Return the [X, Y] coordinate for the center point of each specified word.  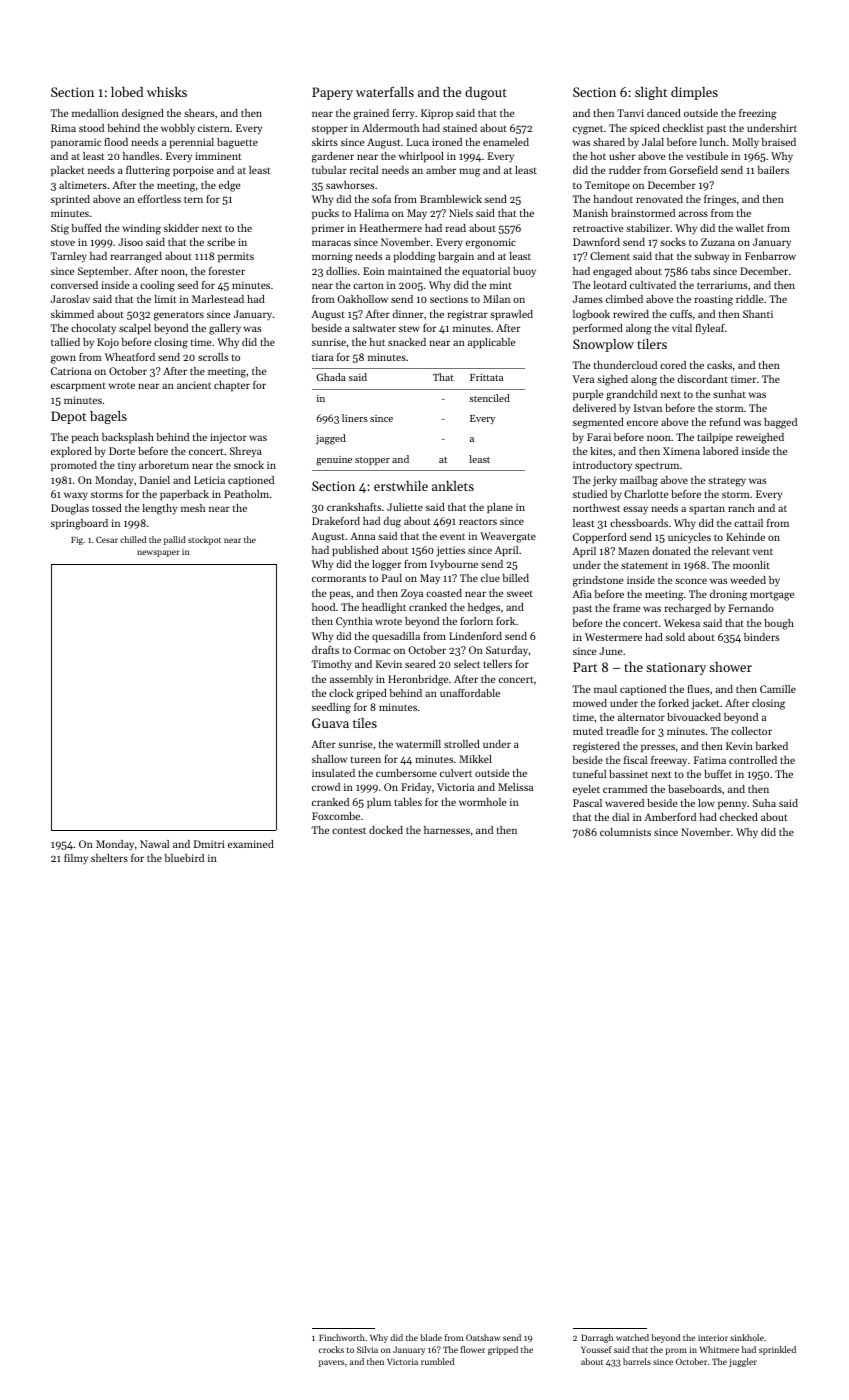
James [588, 299]
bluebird [184, 858]
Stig [60, 229]
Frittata [486, 377]
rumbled [437, 1361]
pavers [331, 1363]
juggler [743, 1362]
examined [251, 844]
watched [632, 1337]
